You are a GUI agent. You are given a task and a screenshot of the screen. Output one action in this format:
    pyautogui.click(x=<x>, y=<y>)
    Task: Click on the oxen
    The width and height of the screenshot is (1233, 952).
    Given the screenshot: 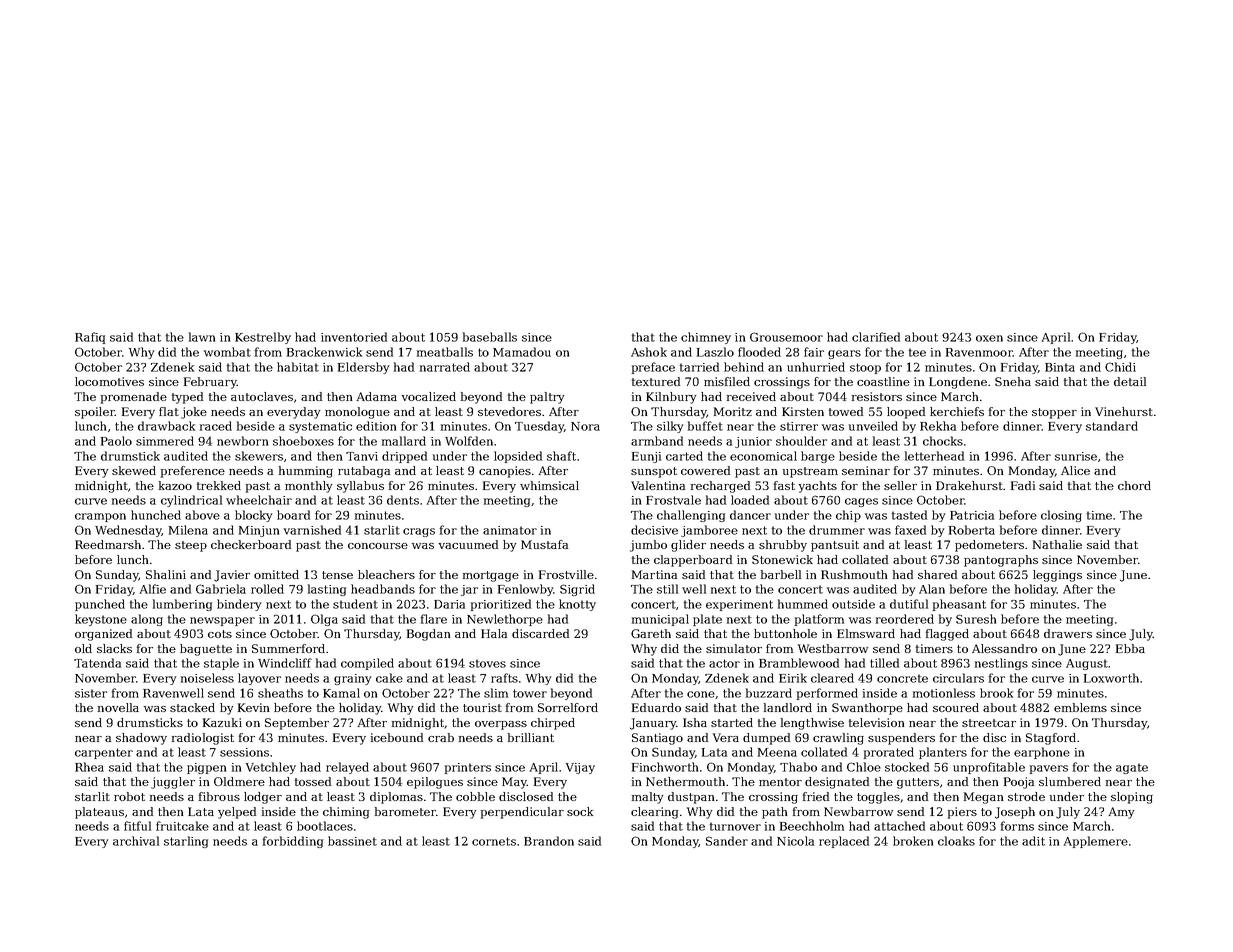 What is the action you would take?
    pyautogui.click(x=989, y=338)
